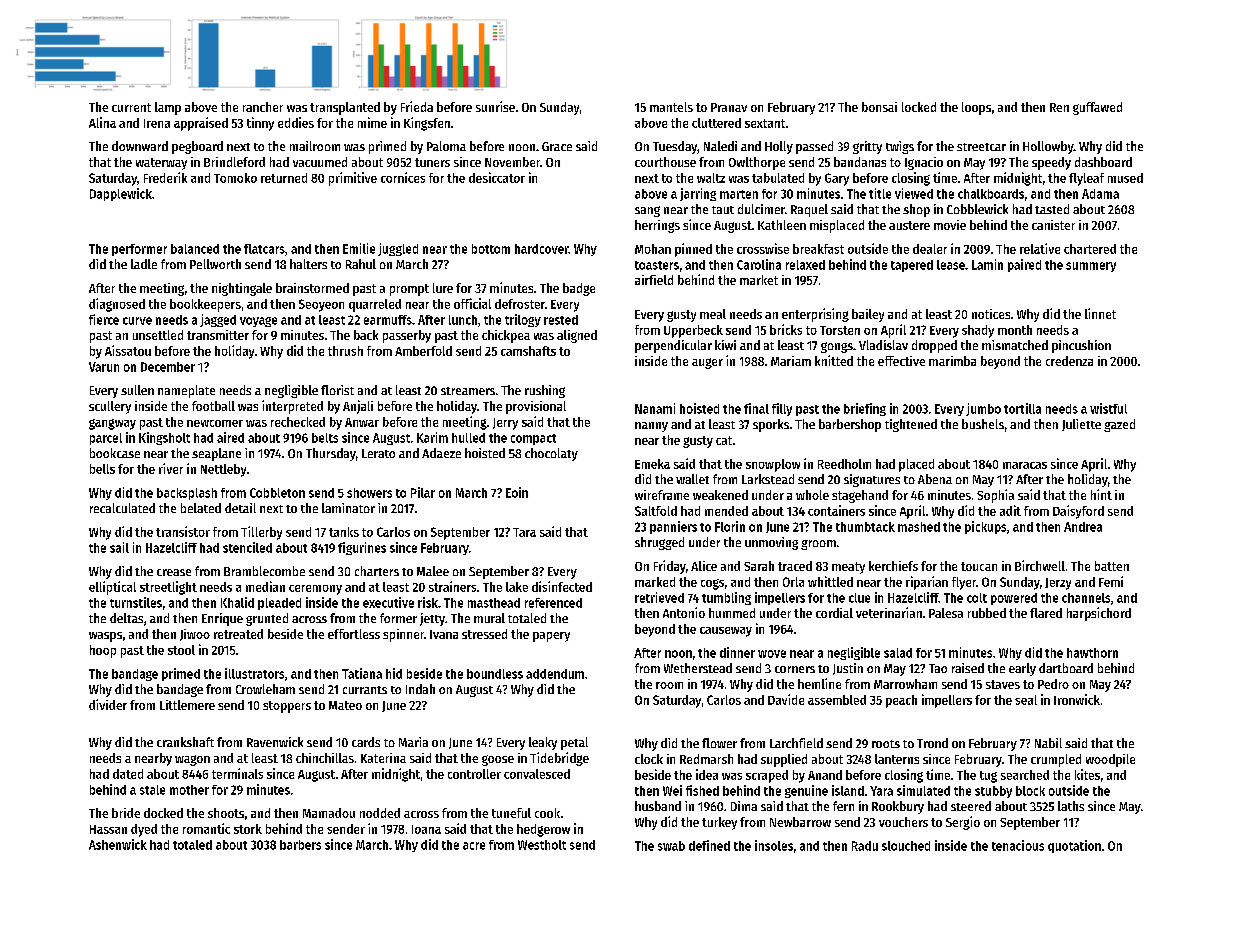 Image resolution: width=1233 pixels, height=952 pixels. Describe the element at coordinates (1048, 147) in the image. I see `Hollowby` at that location.
